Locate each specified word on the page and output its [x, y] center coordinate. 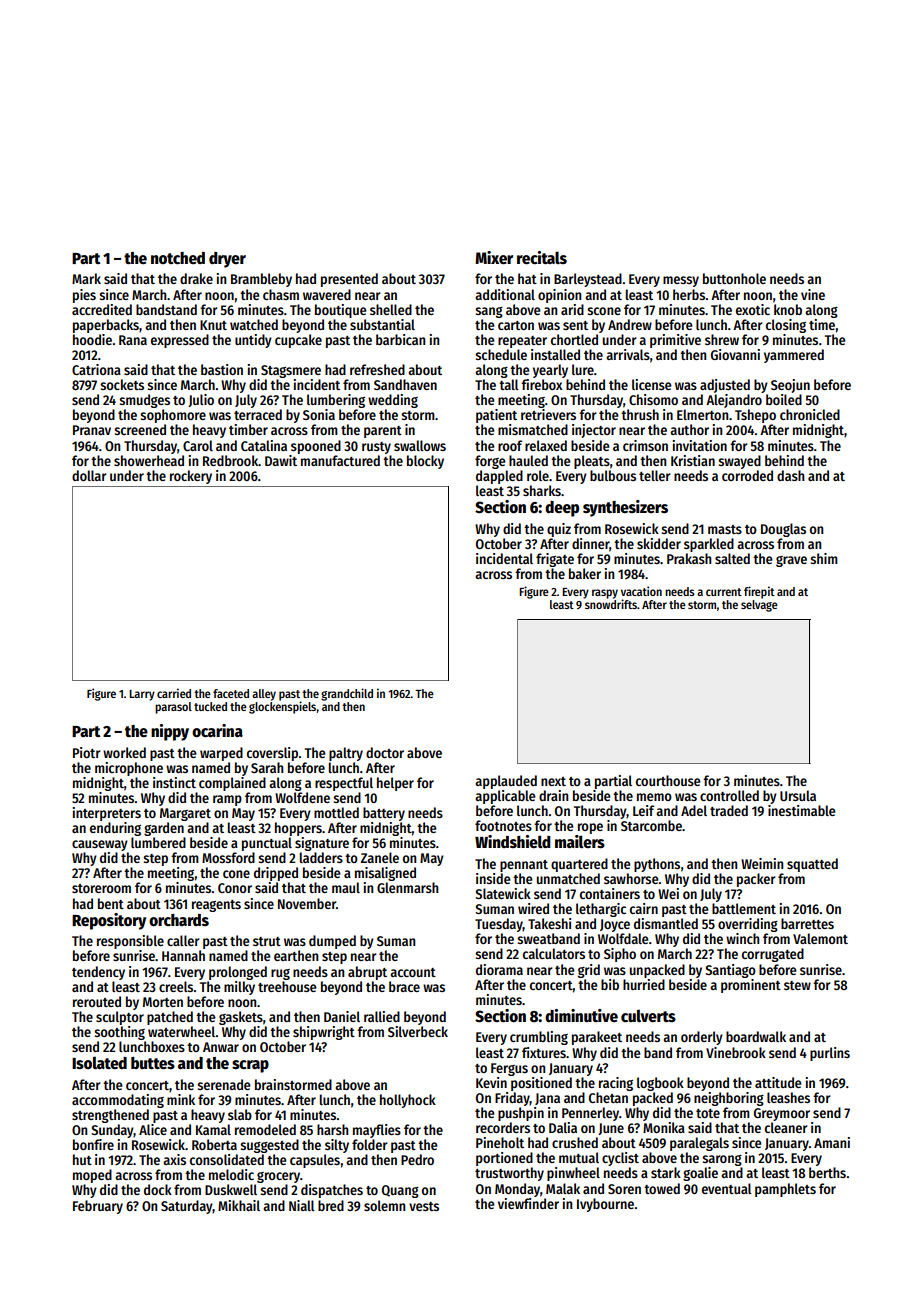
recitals [542, 258]
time [822, 324]
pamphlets [785, 1190]
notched [178, 258]
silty [337, 1146]
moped [92, 1176]
